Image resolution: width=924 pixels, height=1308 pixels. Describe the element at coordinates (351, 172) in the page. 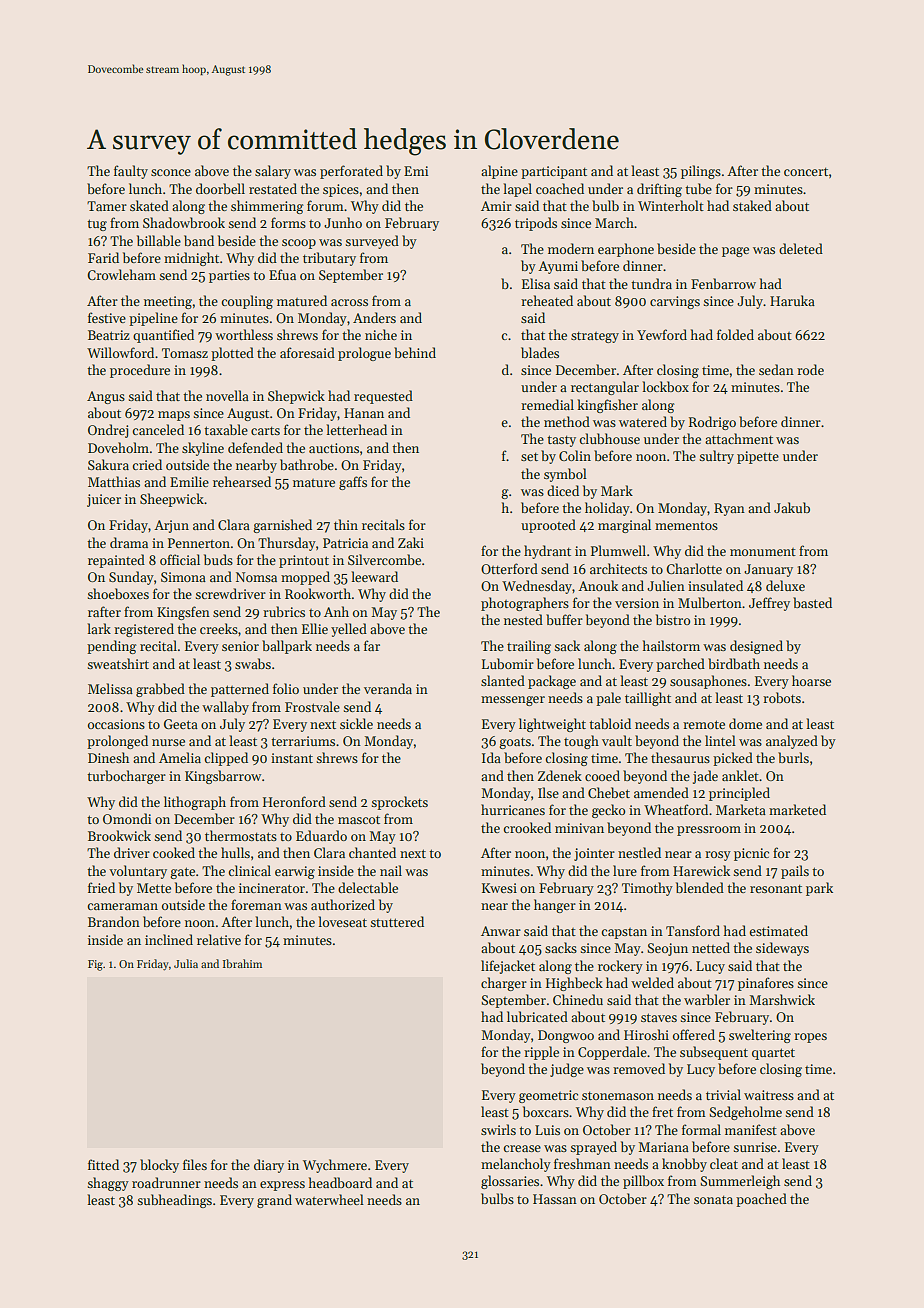

I see `perforated` at that location.
